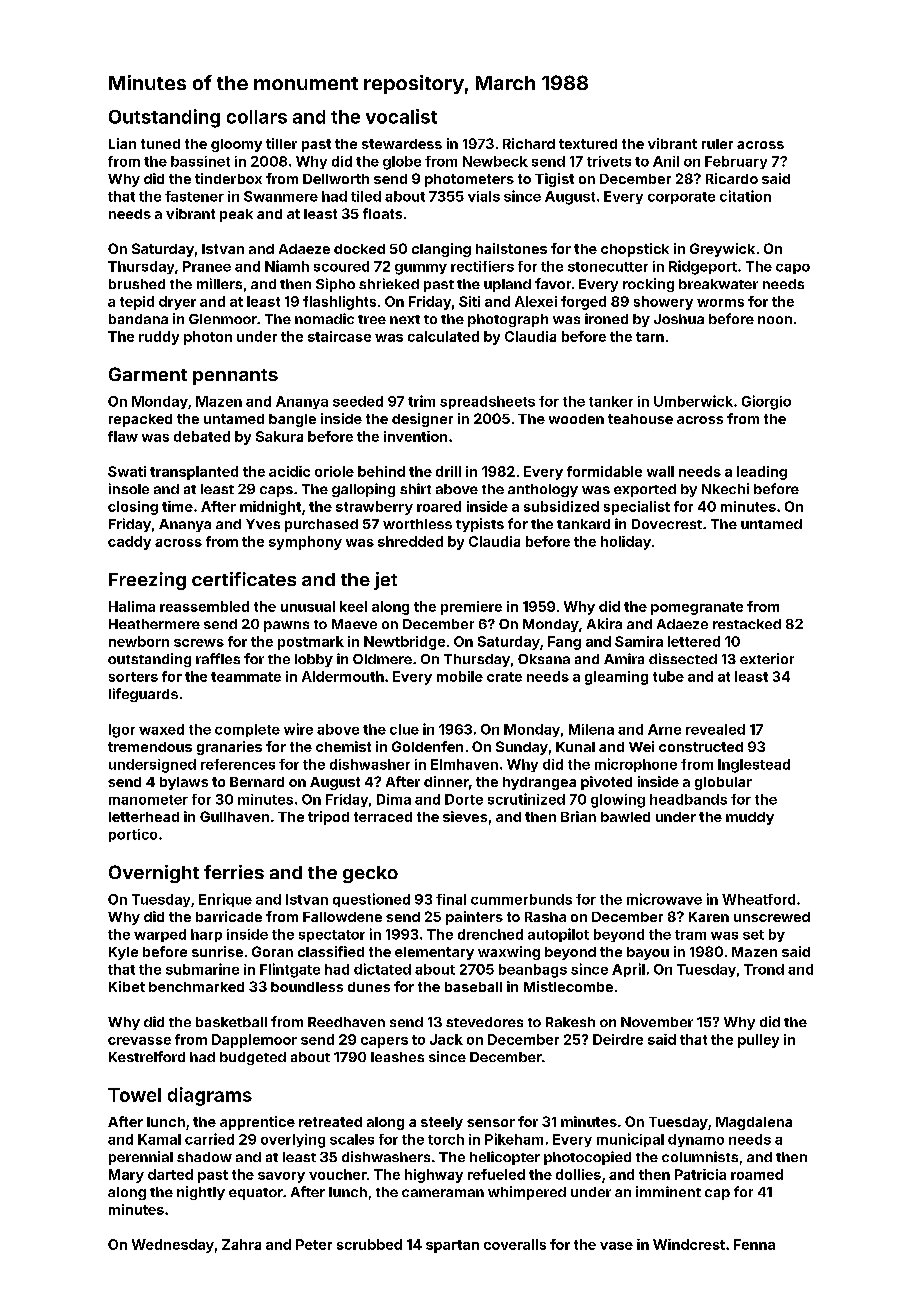  Describe the element at coordinates (173, 1246) in the screenshot. I see `Wednesday` at that location.
